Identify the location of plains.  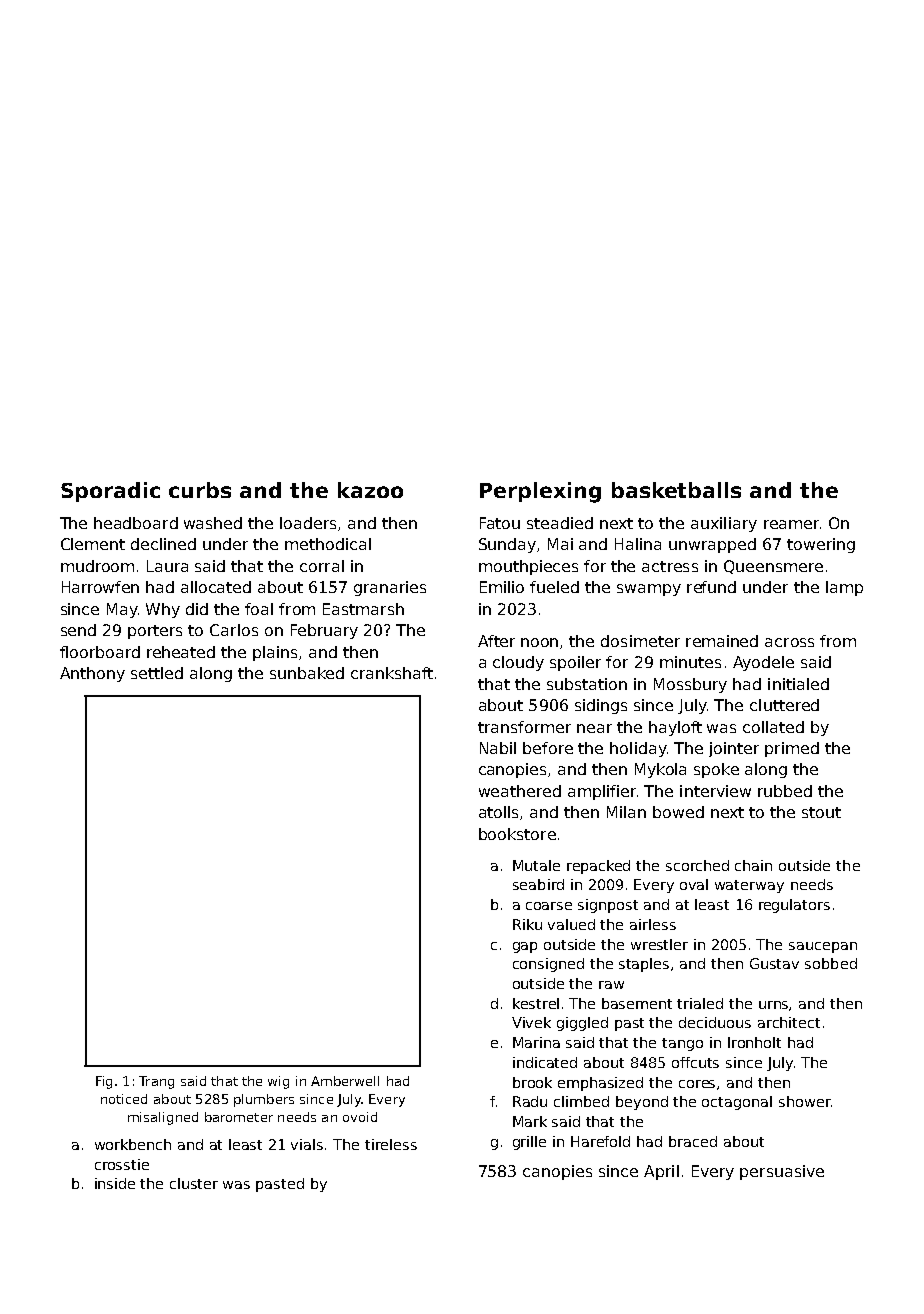
(275, 653).
